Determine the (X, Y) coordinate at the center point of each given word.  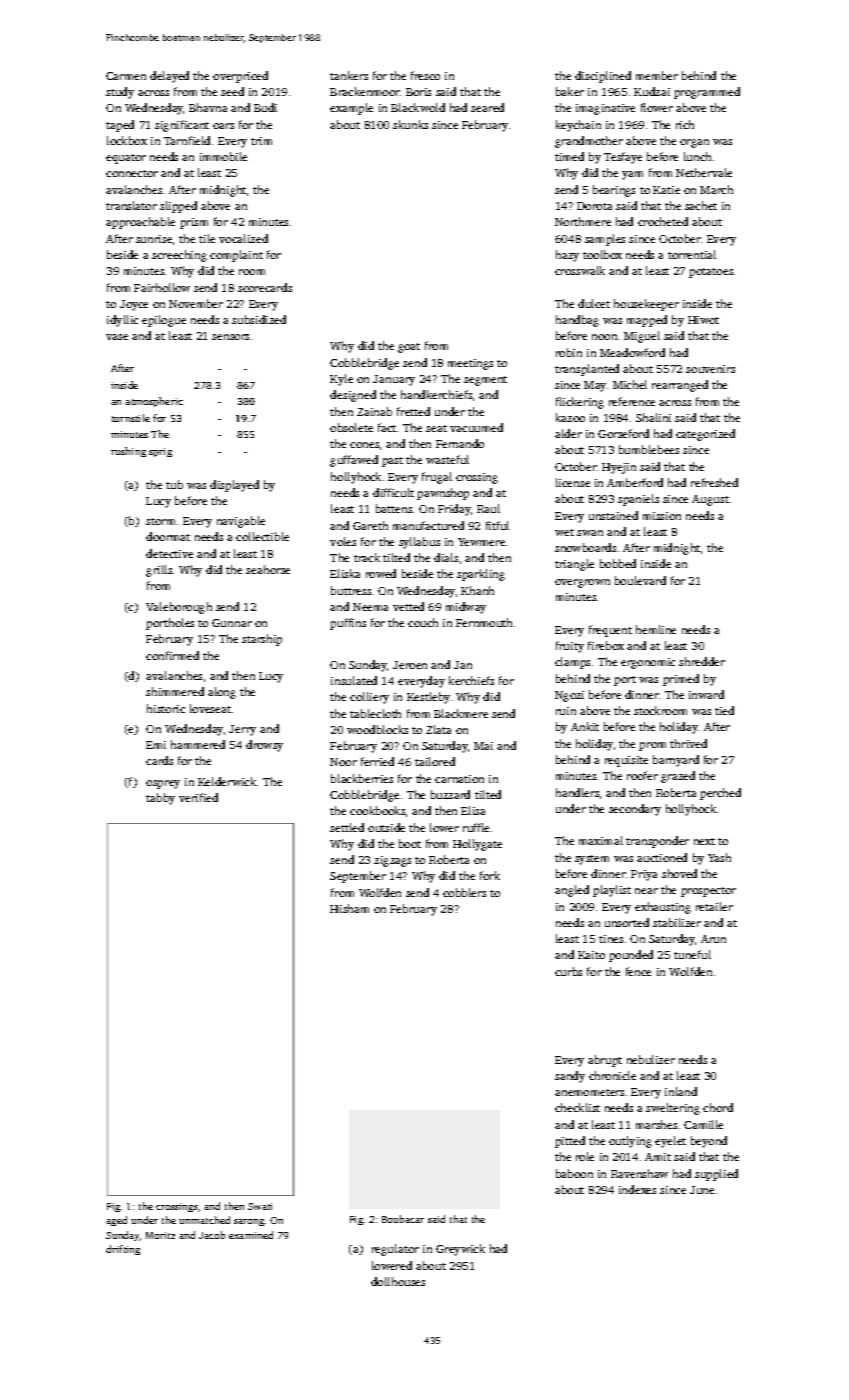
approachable (140, 223)
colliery (369, 698)
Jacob (212, 1235)
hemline (656, 629)
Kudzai (652, 91)
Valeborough (179, 608)
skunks (410, 124)
